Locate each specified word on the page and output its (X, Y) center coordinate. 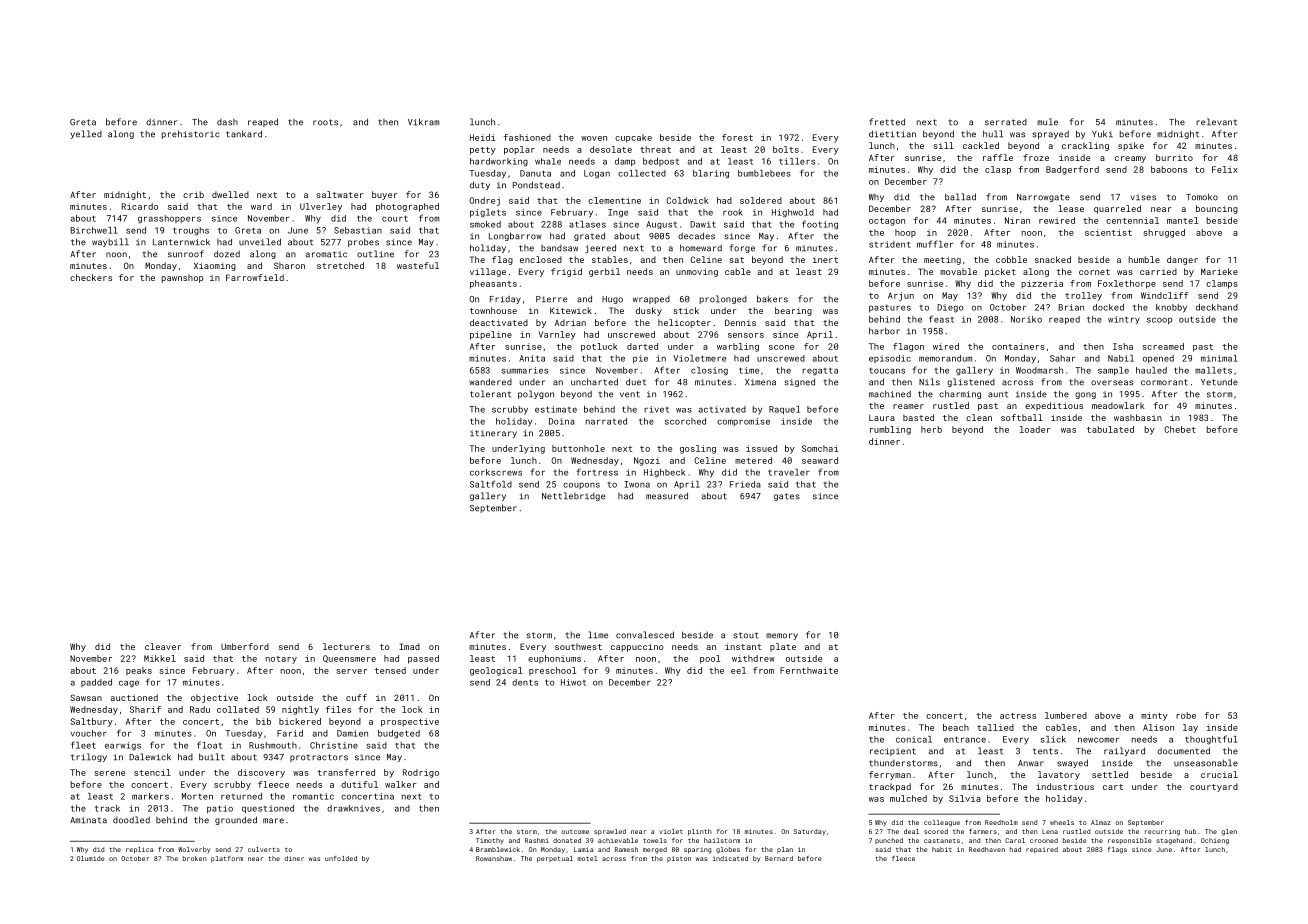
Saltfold (491, 484)
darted (642, 346)
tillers (797, 161)
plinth (700, 832)
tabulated (1110, 429)
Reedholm (1001, 822)
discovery (261, 773)
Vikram (423, 122)
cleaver (163, 646)
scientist (1108, 232)
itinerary (493, 434)
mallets (1213, 370)
